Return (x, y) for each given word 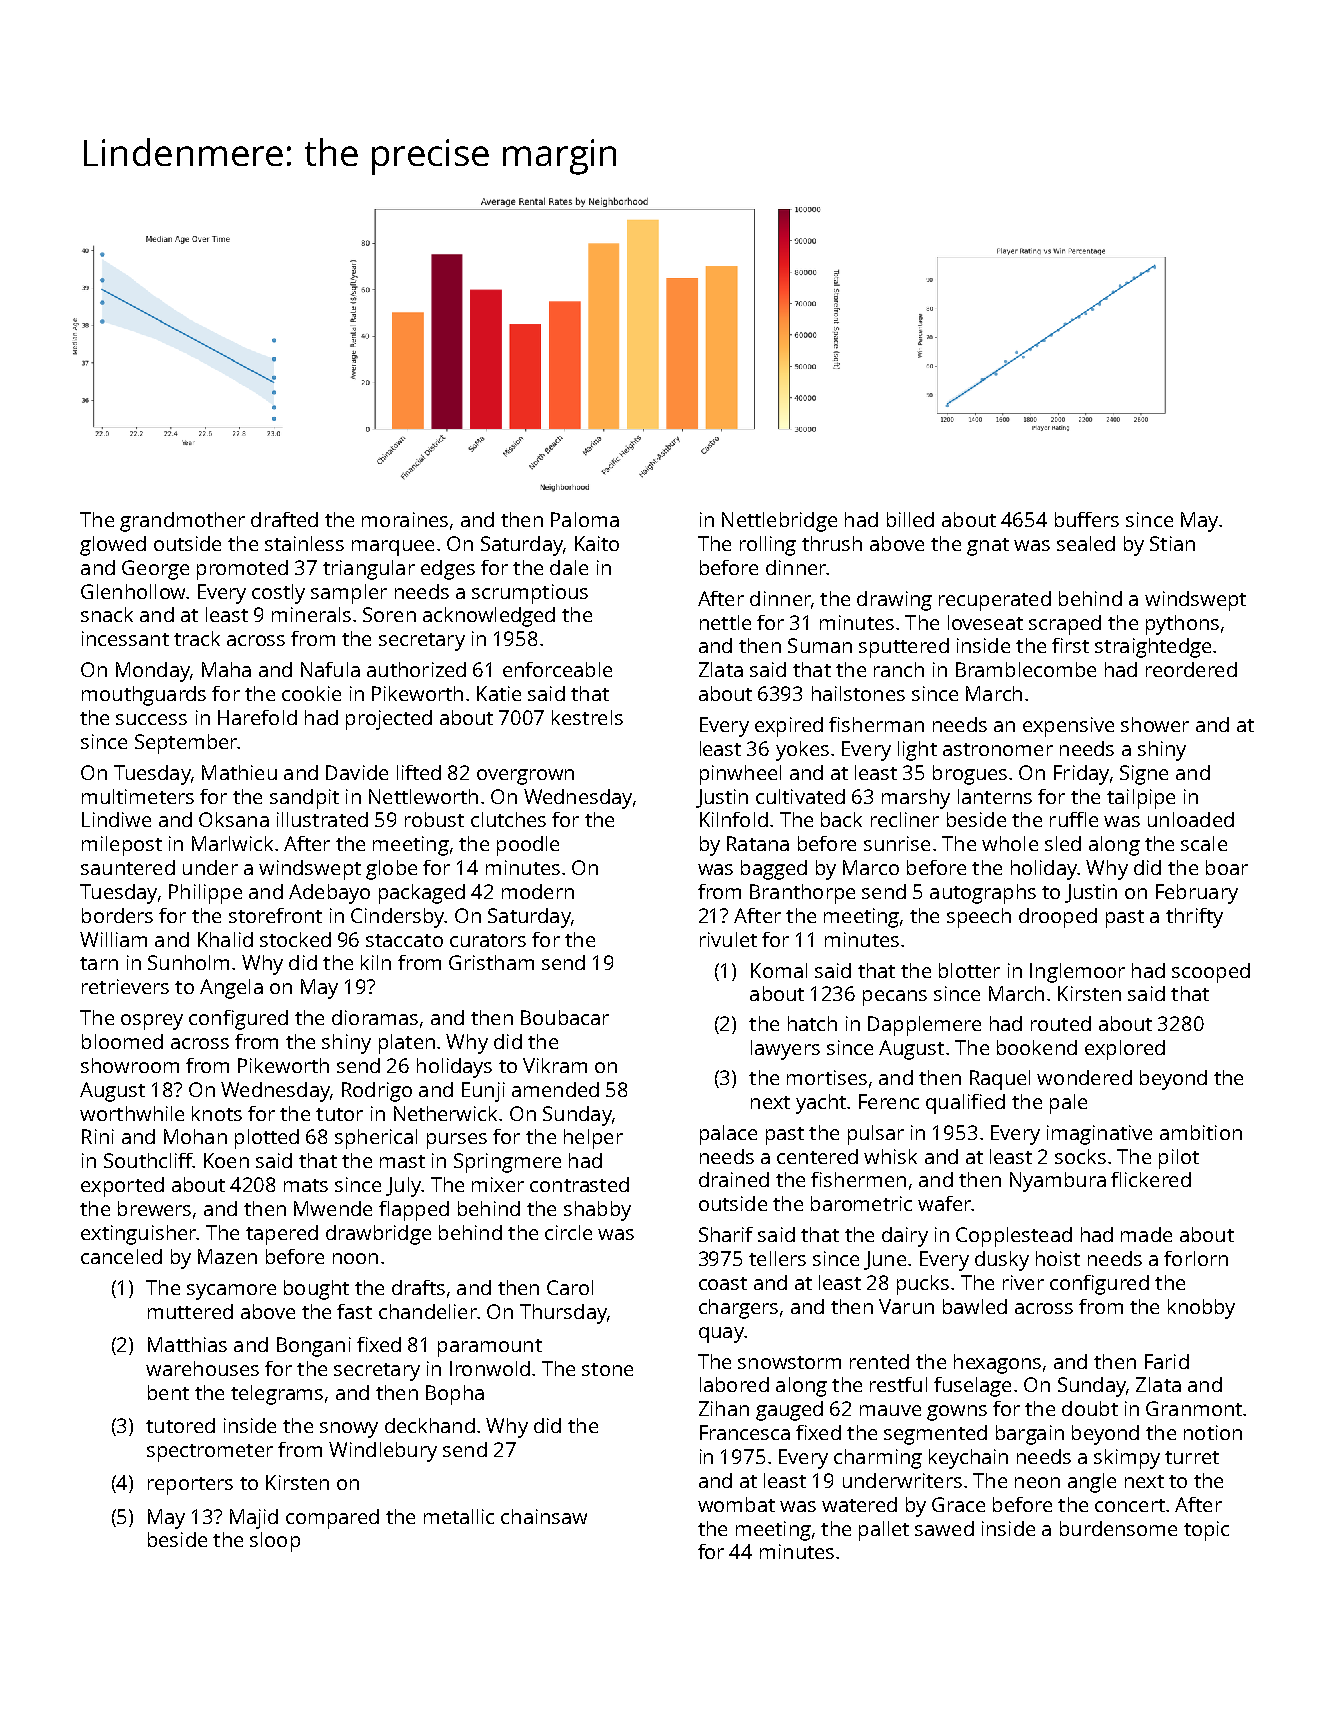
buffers (1087, 519)
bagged (774, 870)
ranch (899, 669)
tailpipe (1141, 799)
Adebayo (329, 894)
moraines (405, 519)
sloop (275, 1542)
